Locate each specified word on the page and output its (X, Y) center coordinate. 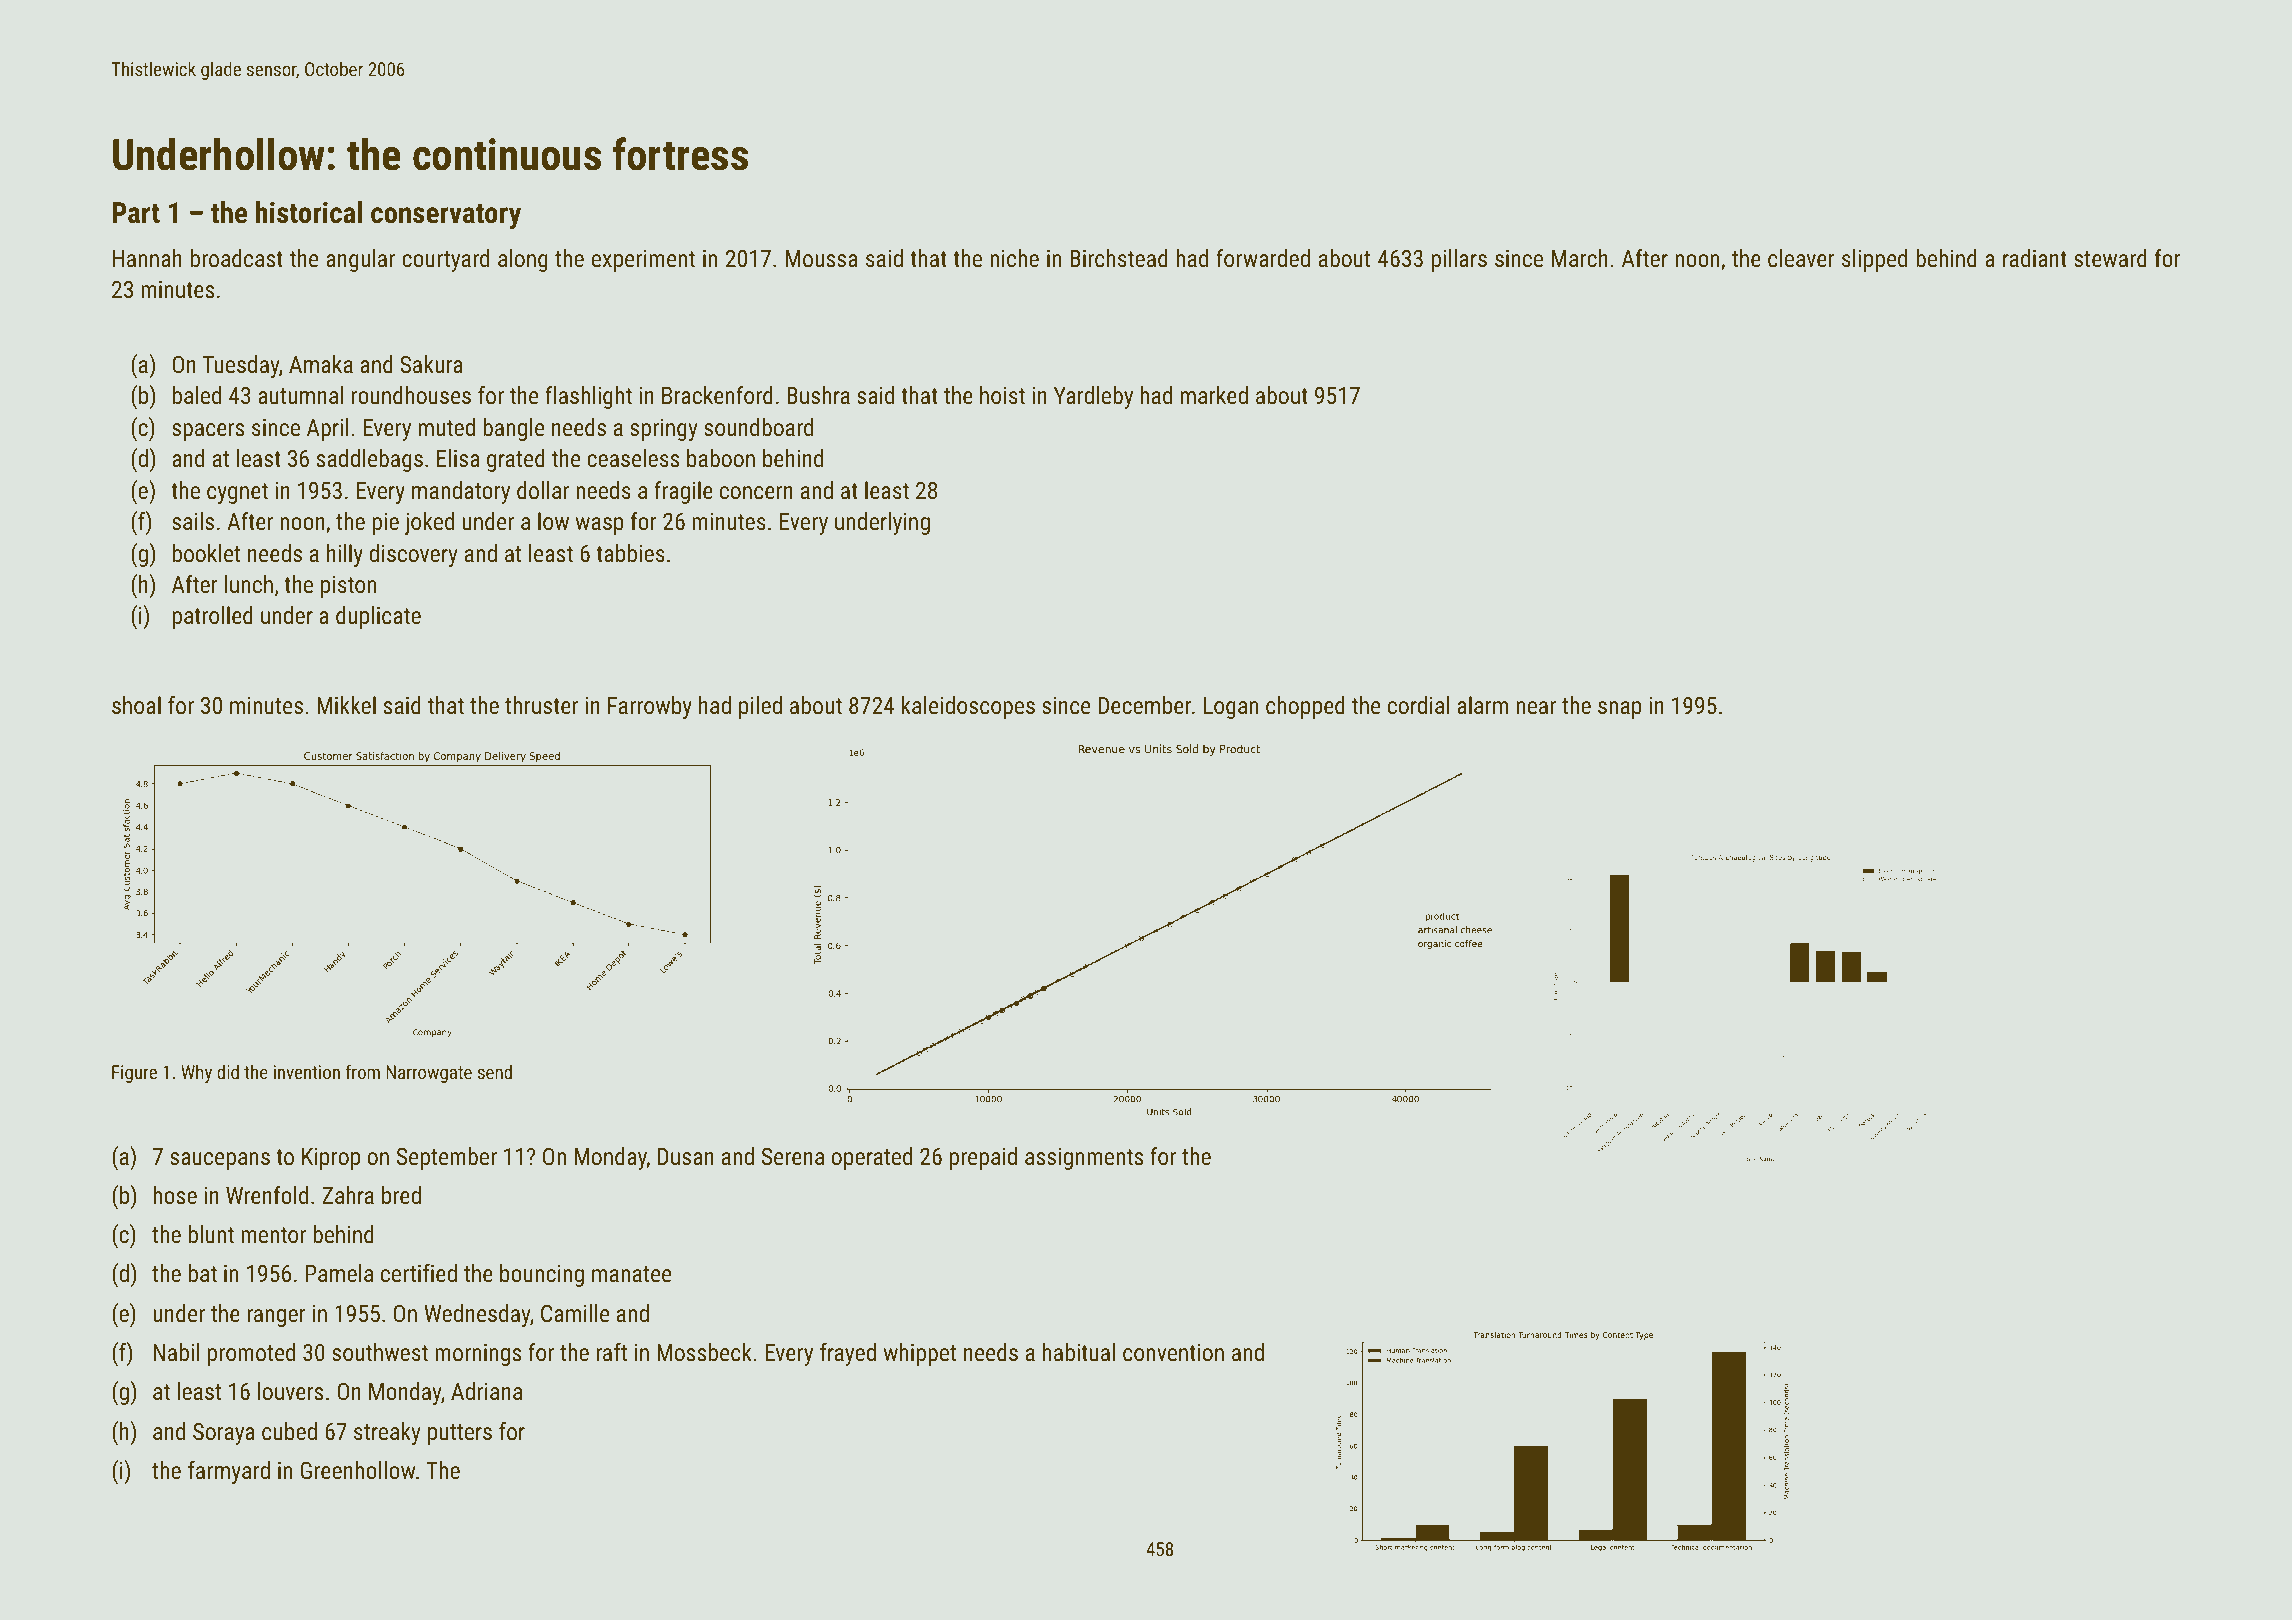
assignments (1084, 1159)
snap (1620, 710)
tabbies (630, 553)
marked (1214, 395)
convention (1173, 1352)
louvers (290, 1391)
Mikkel (346, 705)
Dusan (686, 1156)
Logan (1231, 708)
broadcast (237, 258)
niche (1014, 258)
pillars (1459, 260)
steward (2110, 258)
